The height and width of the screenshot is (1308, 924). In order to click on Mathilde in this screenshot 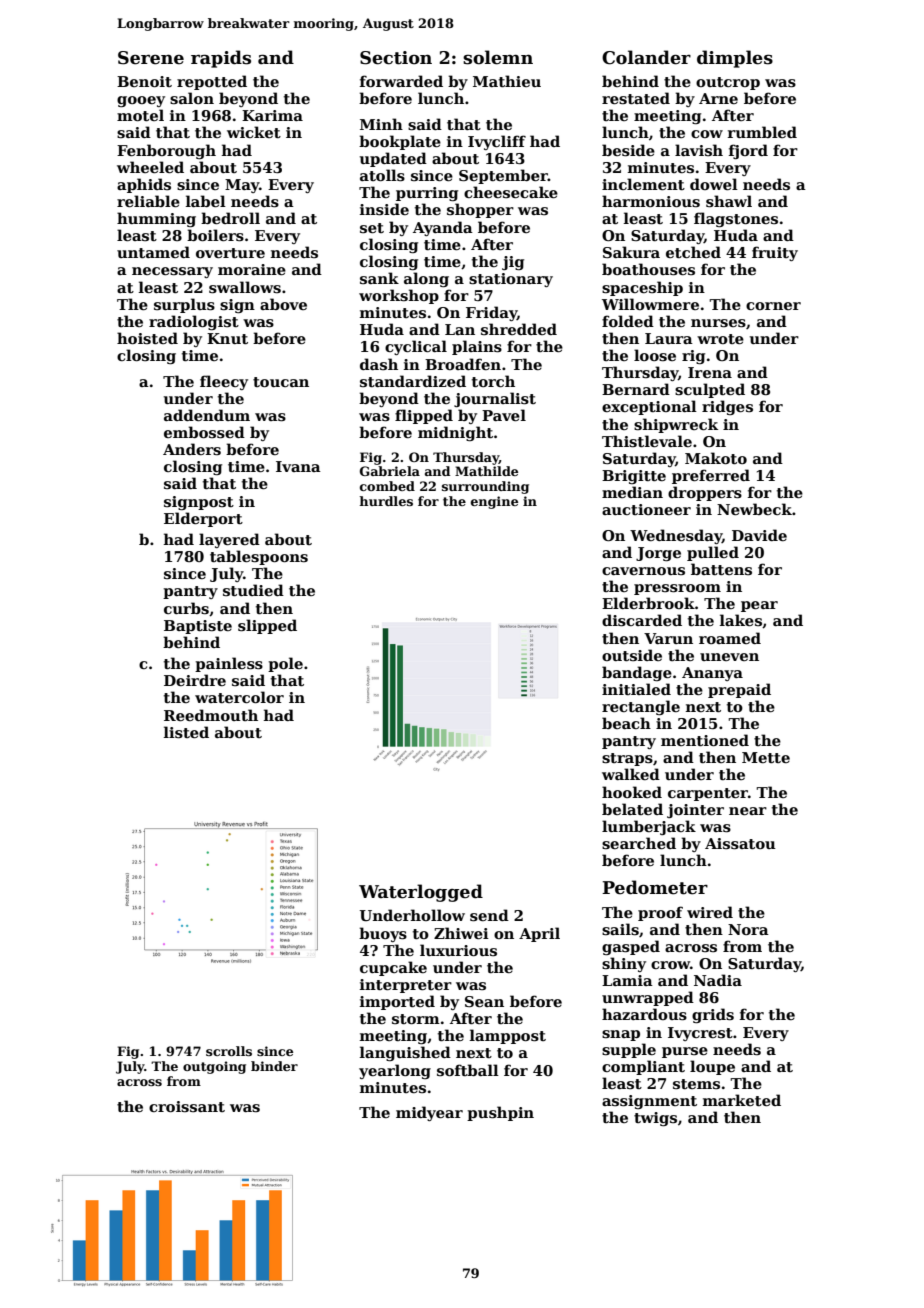, I will do `click(486, 471)`.
